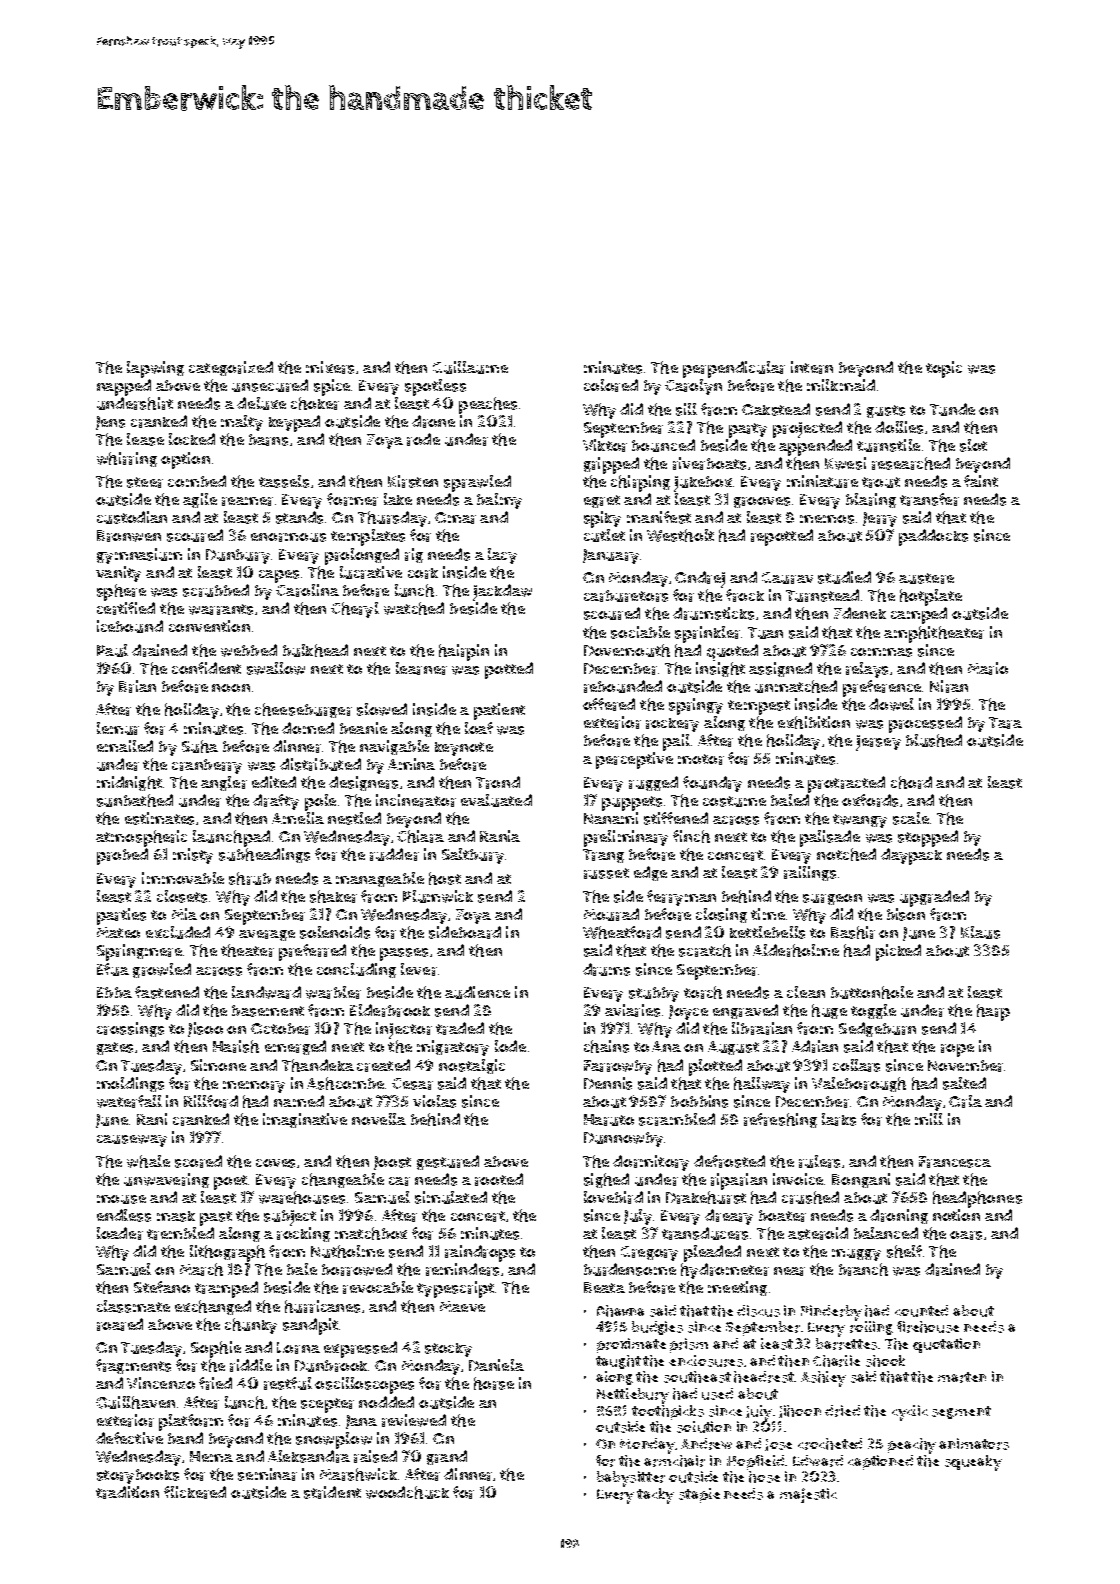  Describe the element at coordinates (810, 873) in the screenshot. I see `railings` at that location.
